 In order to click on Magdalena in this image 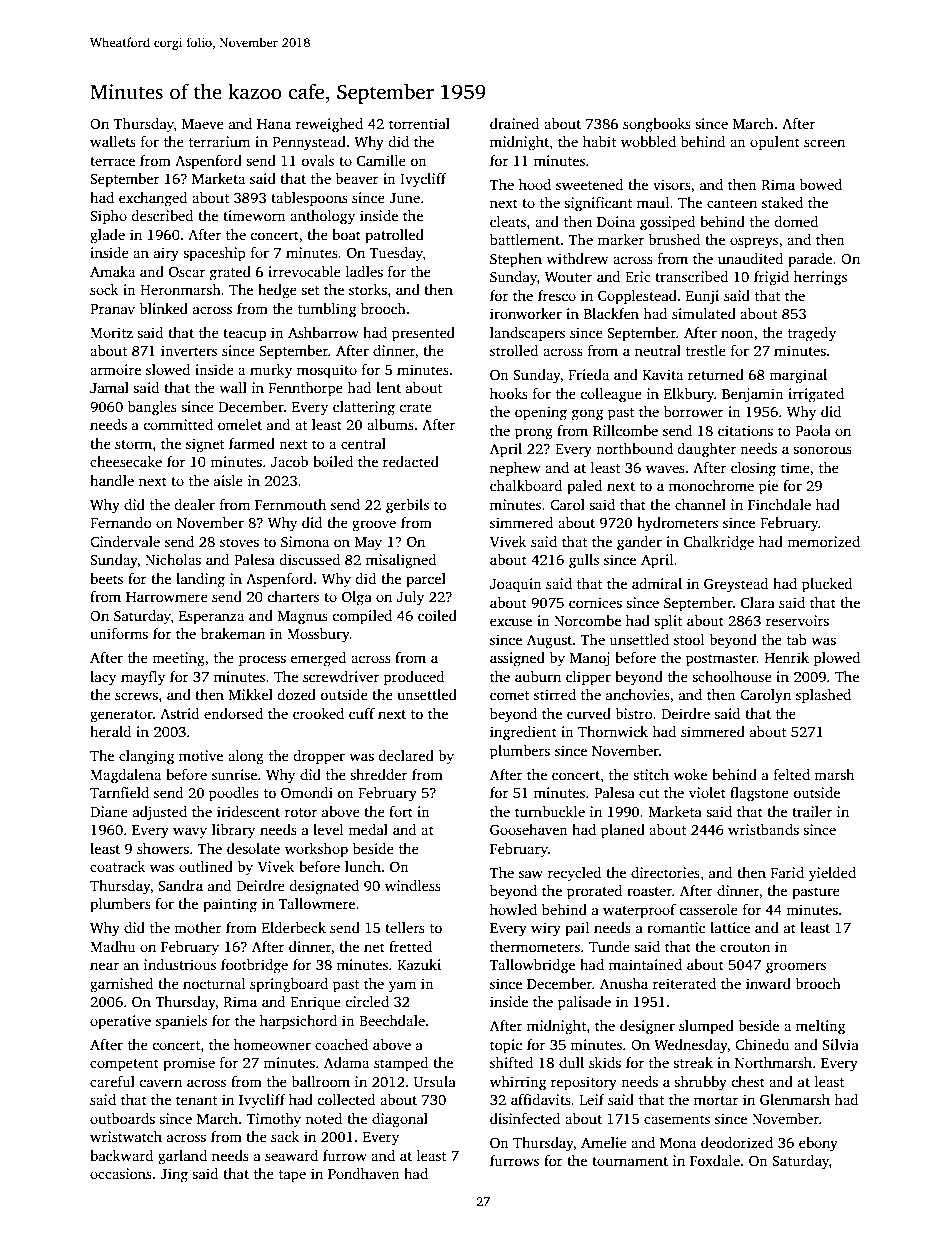, I will do `click(125, 776)`.
